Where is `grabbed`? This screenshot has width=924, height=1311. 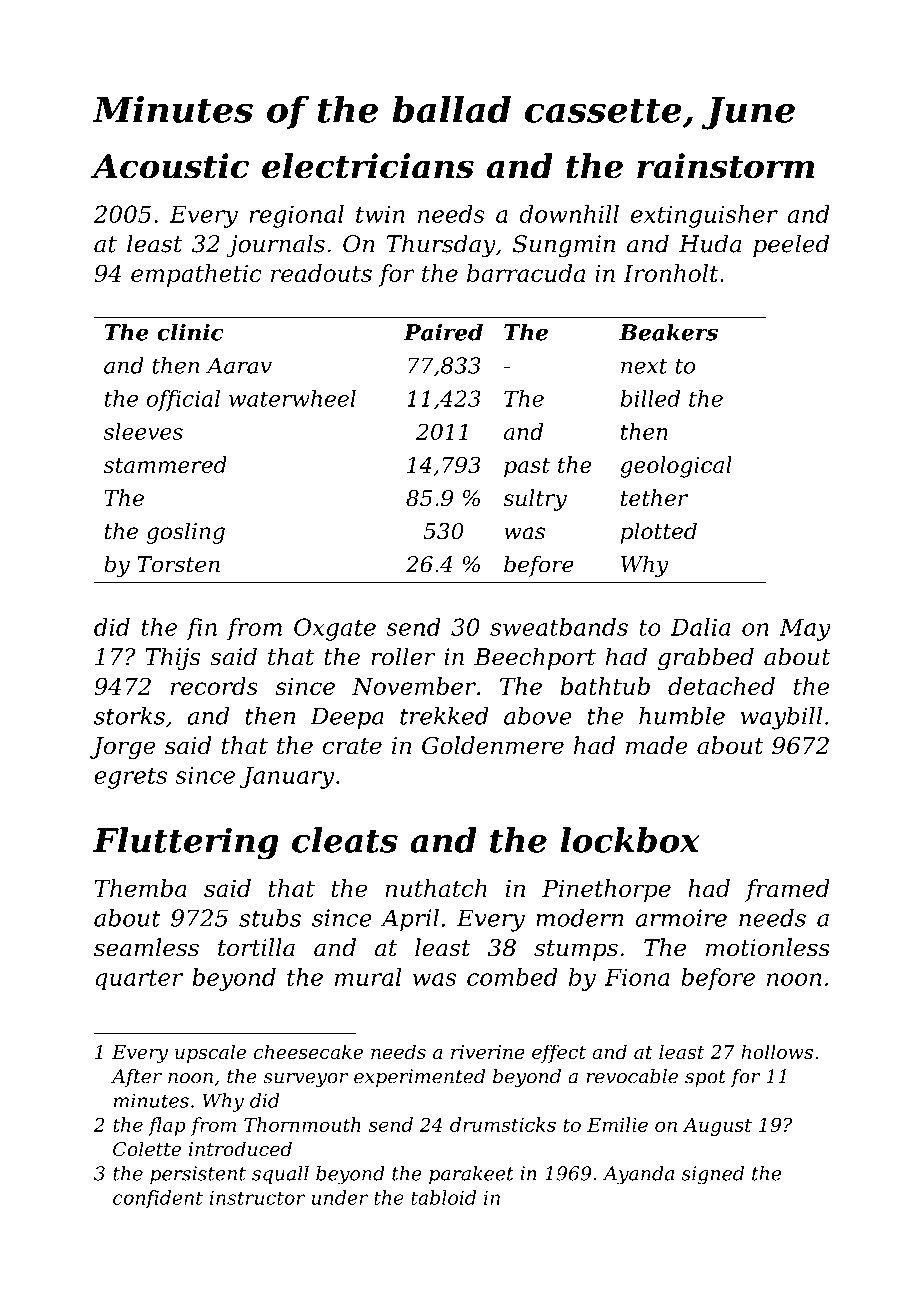 grabbed is located at coordinates (706, 659).
